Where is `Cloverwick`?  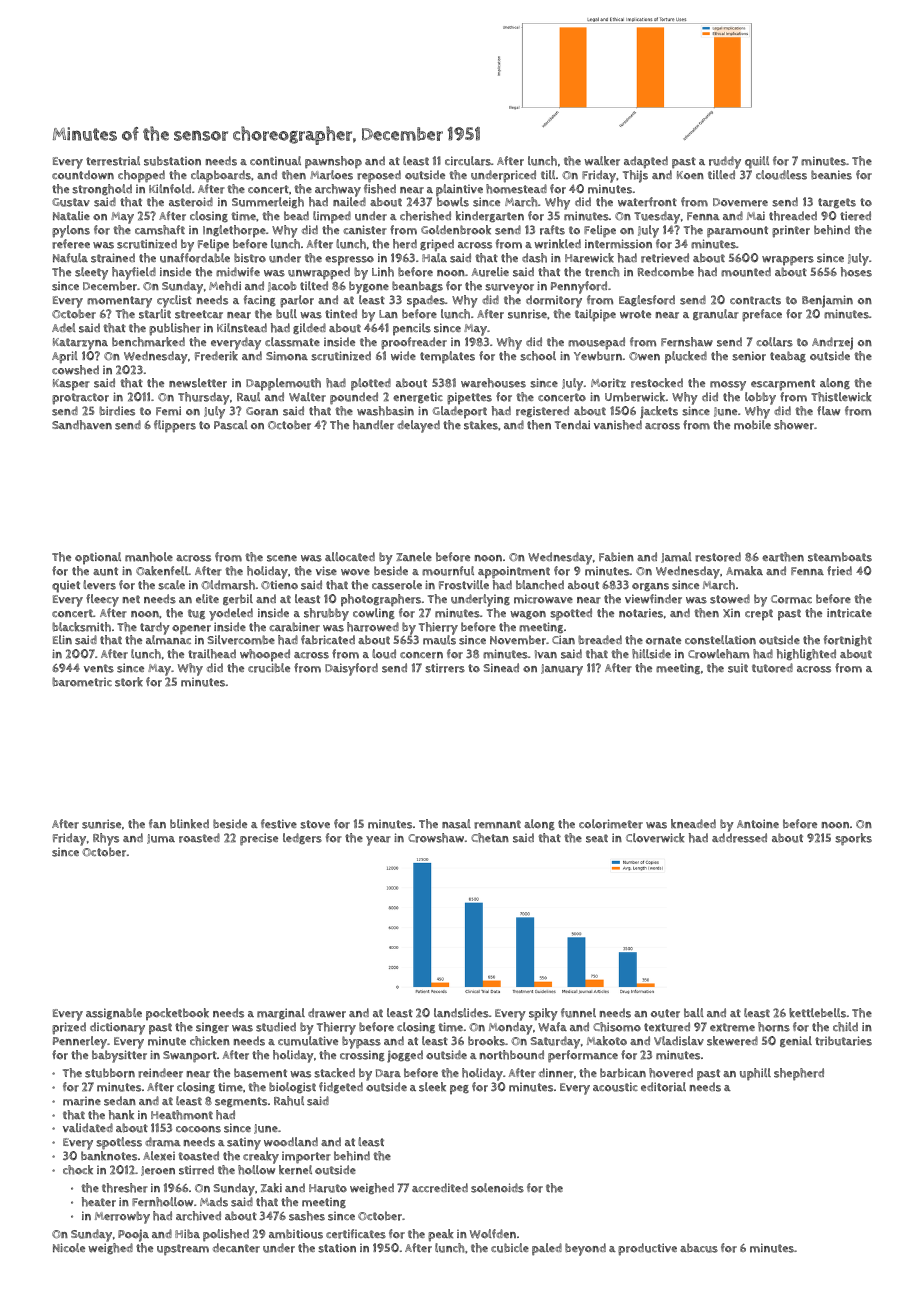
Cloverwick is located at coordinates (655, 838).
